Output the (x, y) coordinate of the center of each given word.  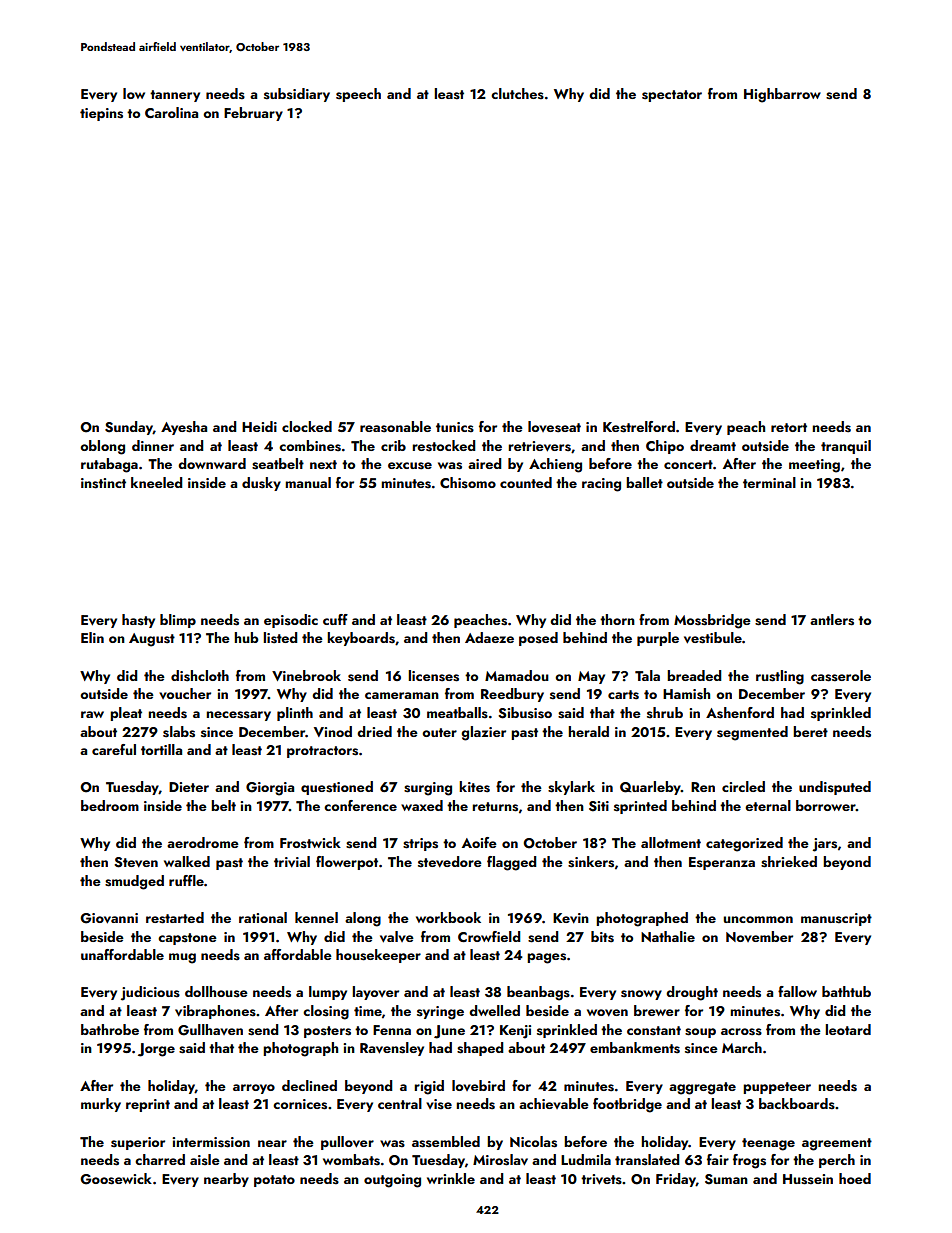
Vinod (333, 731)
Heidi (259, 426)
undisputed (835, 788)
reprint (148, 1105)
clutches (517, 94)
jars (825, 845)
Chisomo (468, 483)
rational (263, 917)
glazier (483, 733)
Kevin (571, 918)
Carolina (171, 112)
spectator (672, 96)
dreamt (713, 445)
